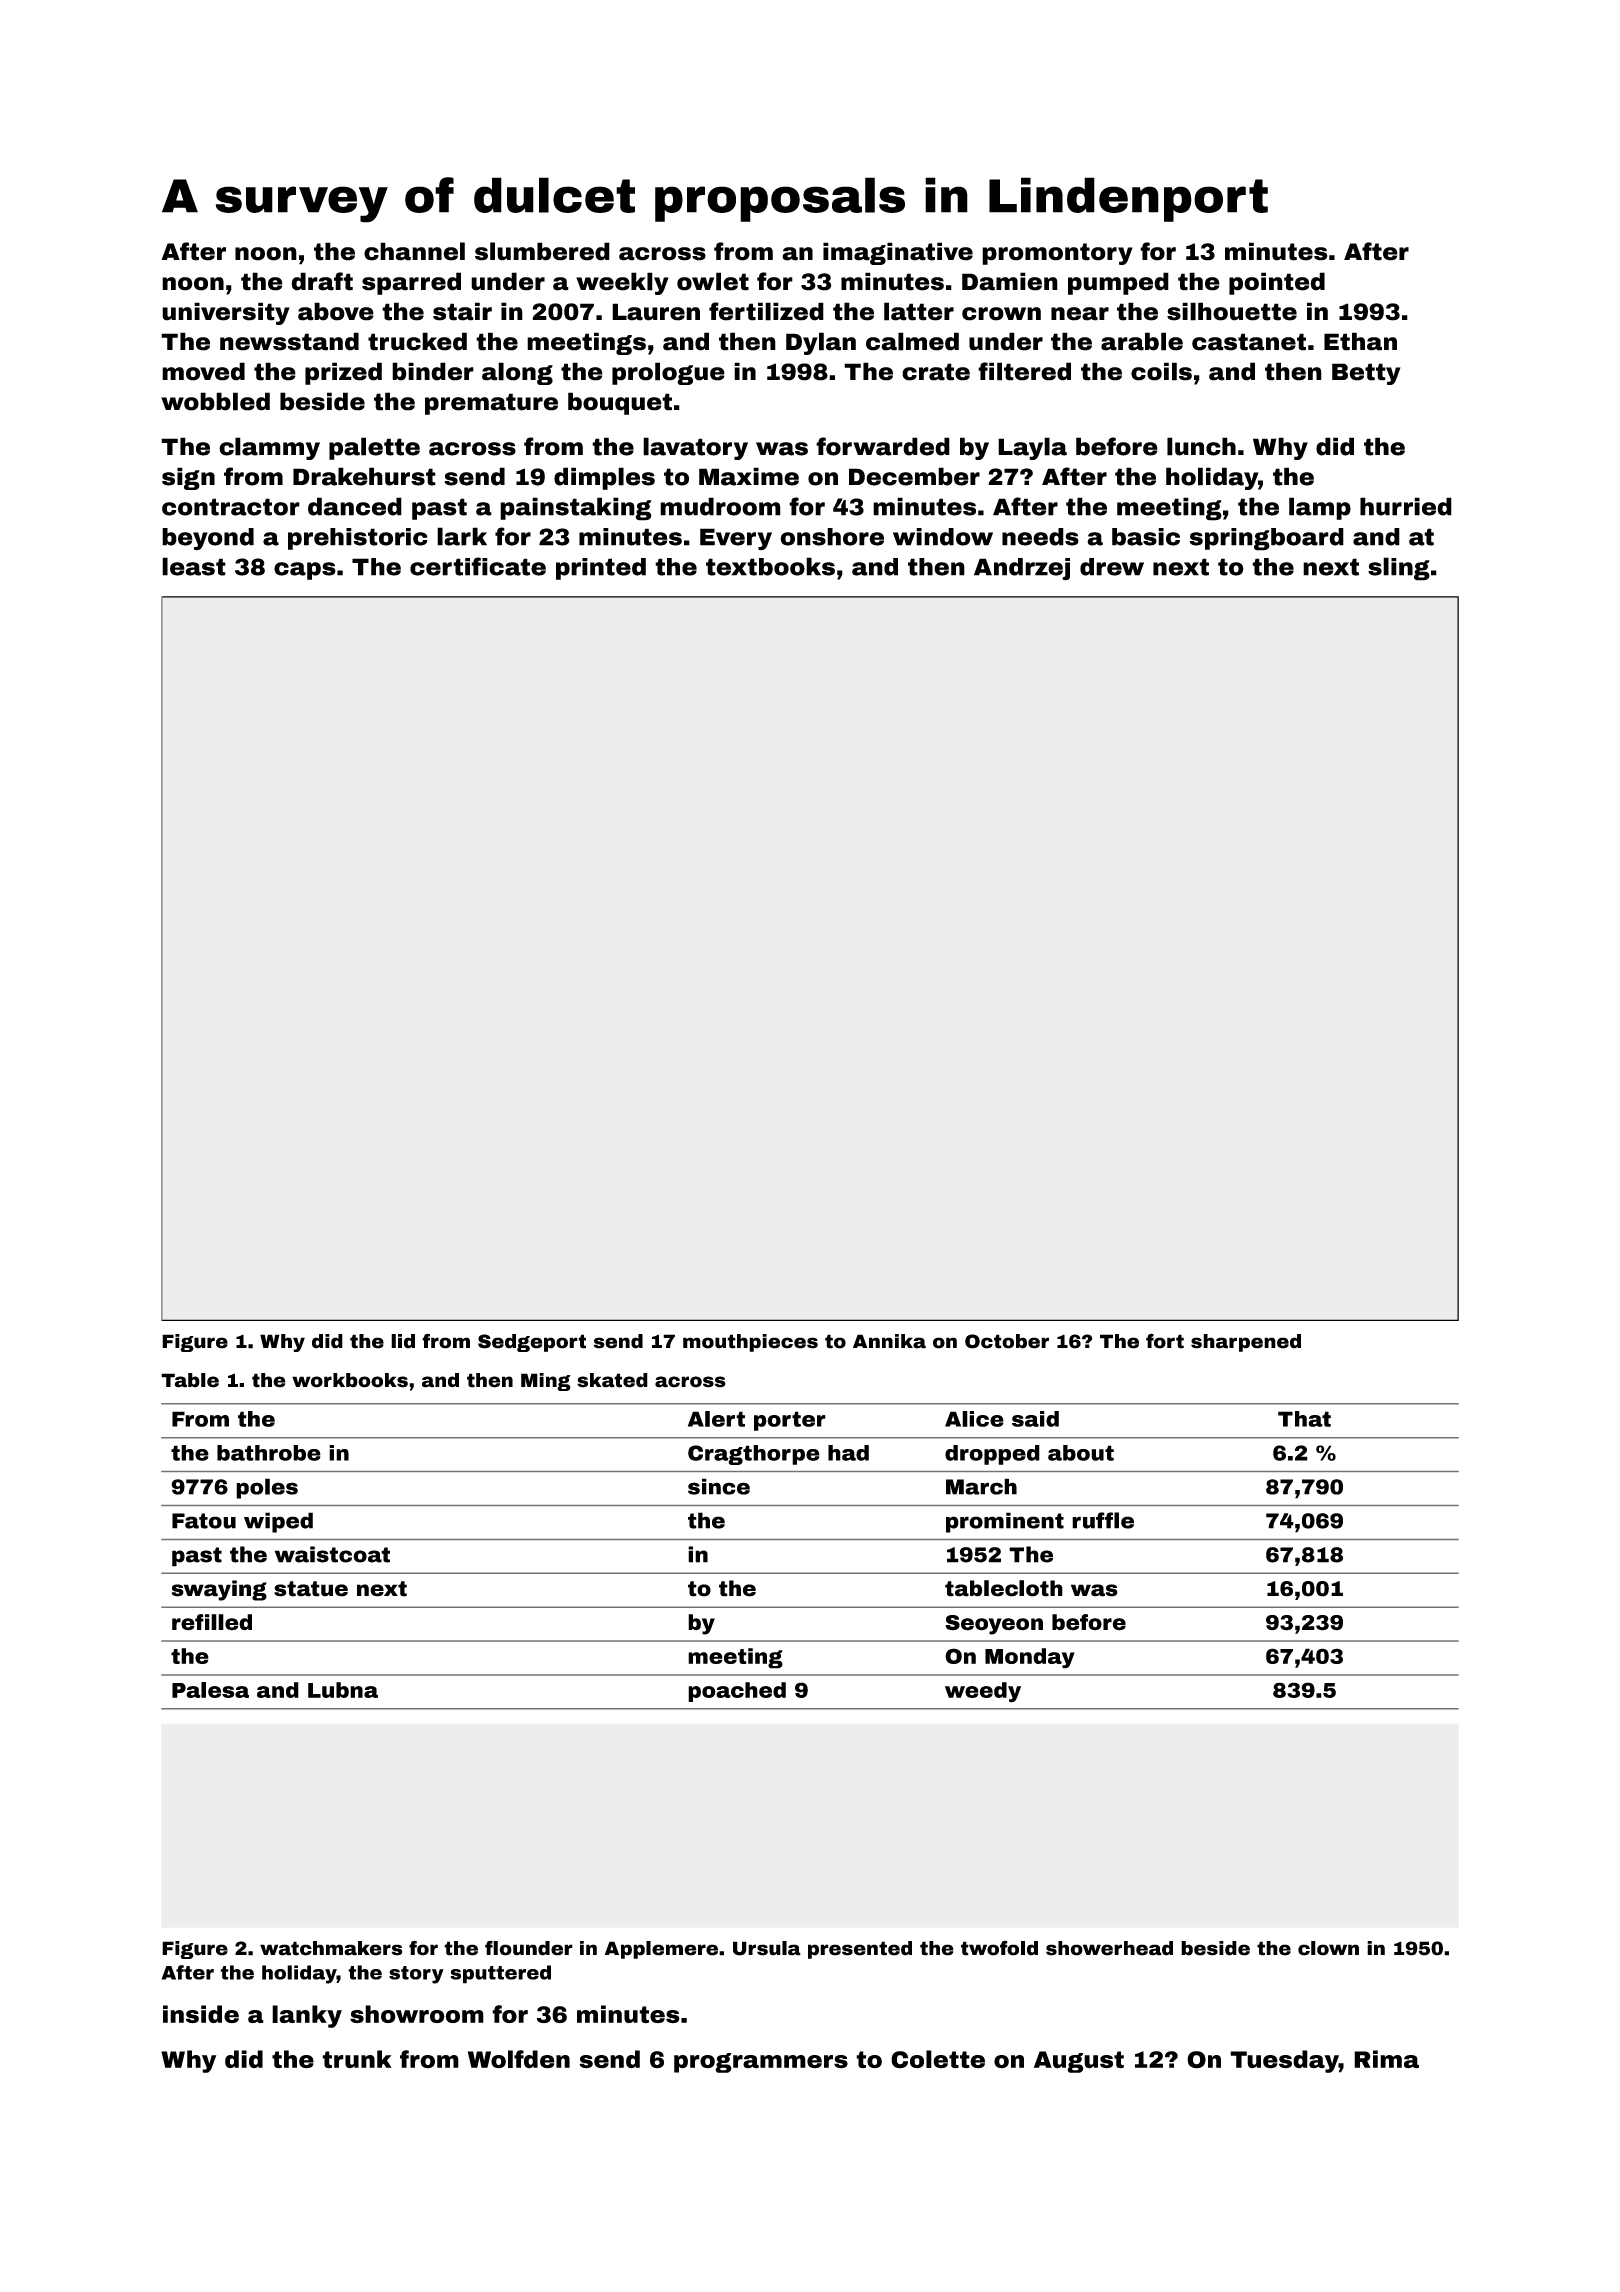 Image resolution: width=1620 pixels, height=2292 pixels. Describe the element at coordinates (720, 506) in the document. I see `mudroom` at that location.
